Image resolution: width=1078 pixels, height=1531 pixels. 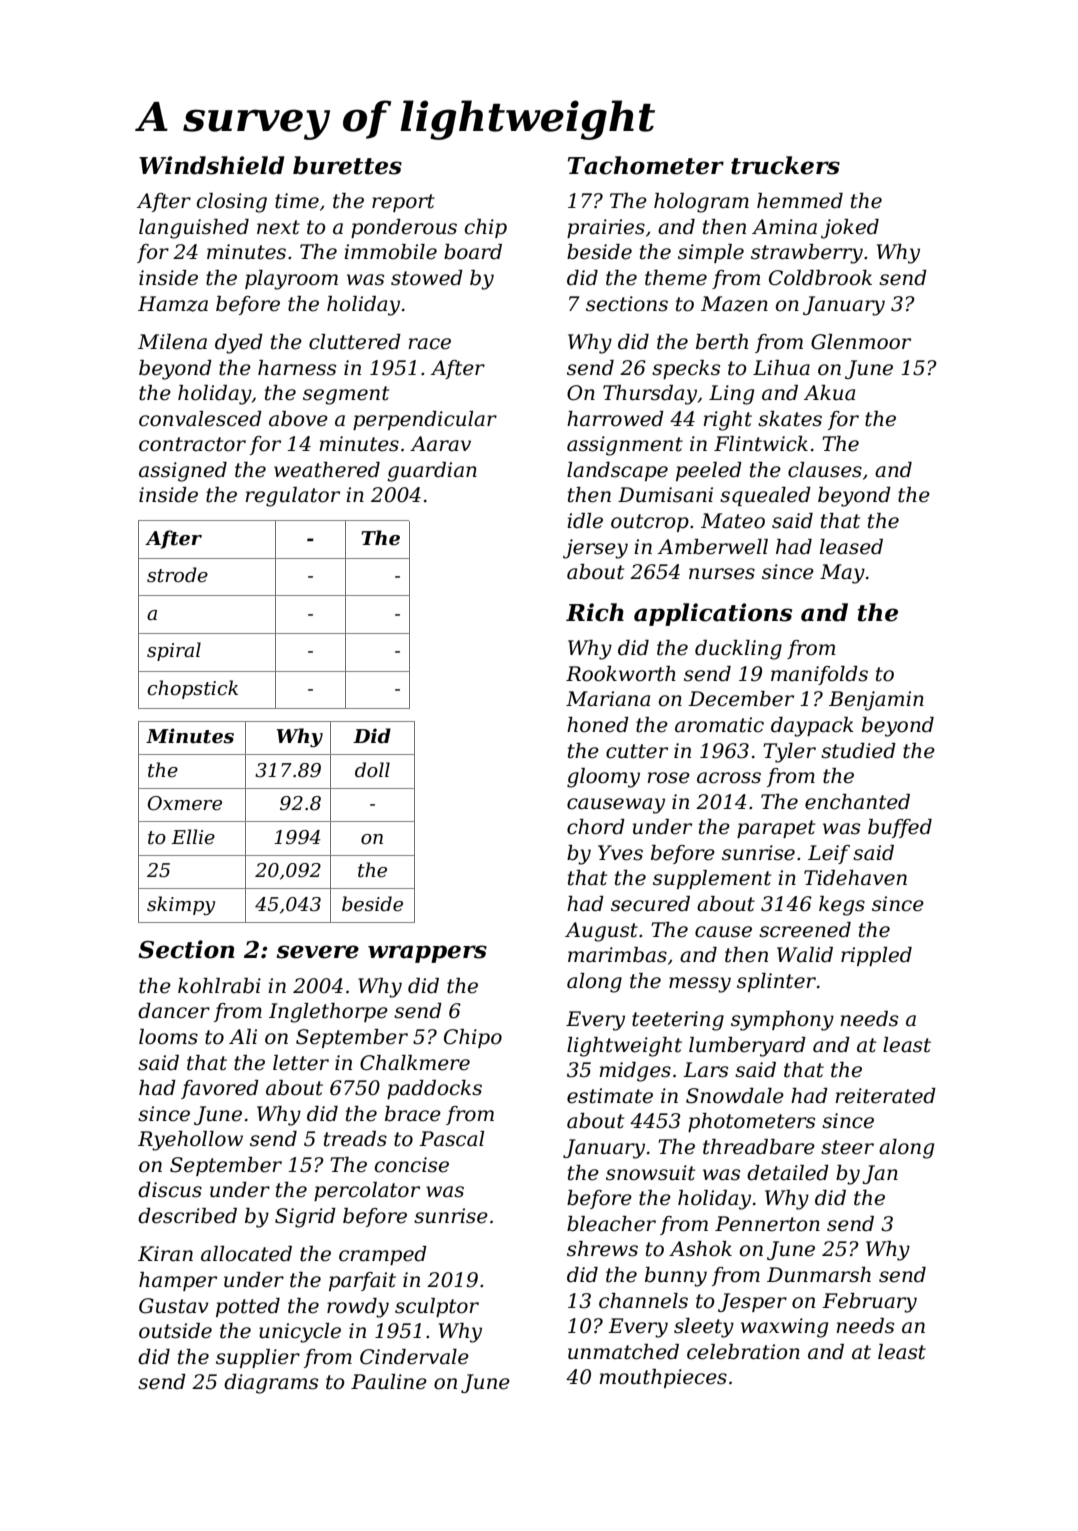 What do you see at coordinates (219, 986) in the screenshot?
I see `kohlrabi` at bounding box center [219, 986].
